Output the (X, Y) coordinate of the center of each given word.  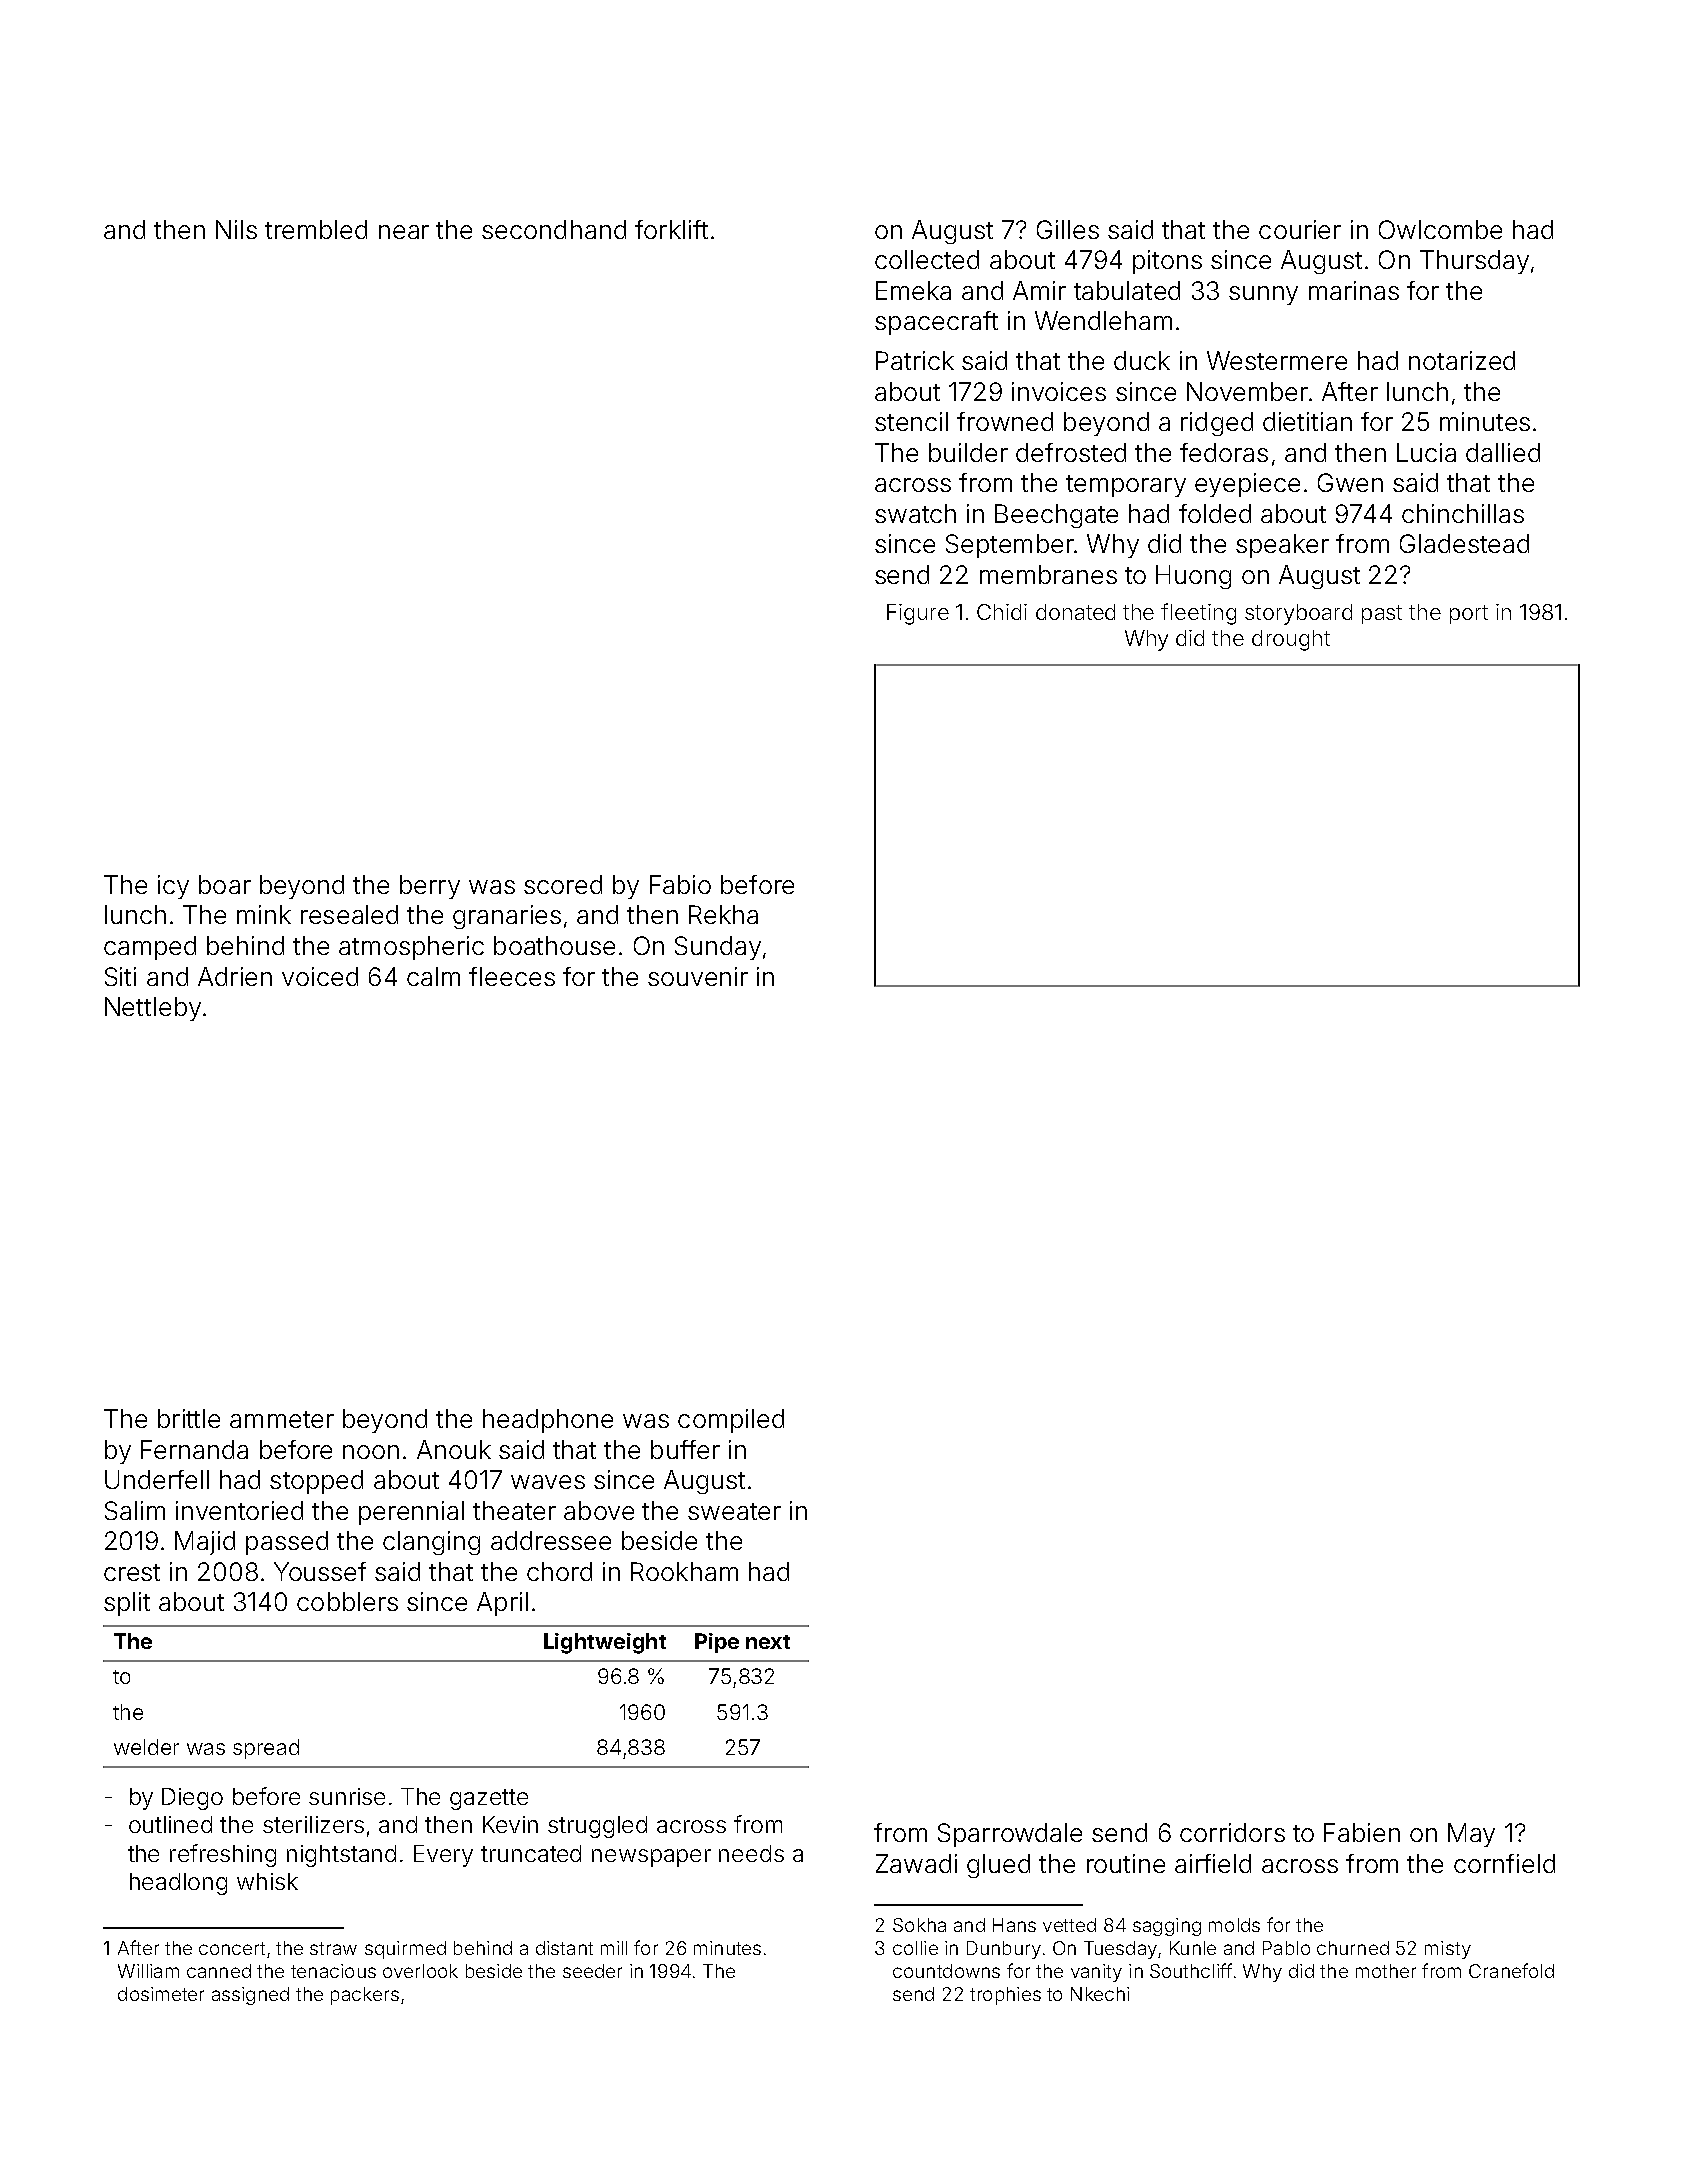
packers (365, 1996)
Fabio (680, 884)
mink (264, 914)
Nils (236, 229)
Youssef (320, 1571)
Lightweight (605, 1643)
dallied (1503, 452)
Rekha (723, 914)
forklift (671, 229)
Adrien (235, 976)
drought (1291, 640)
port (1469, 614)
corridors (1232, 1832)
